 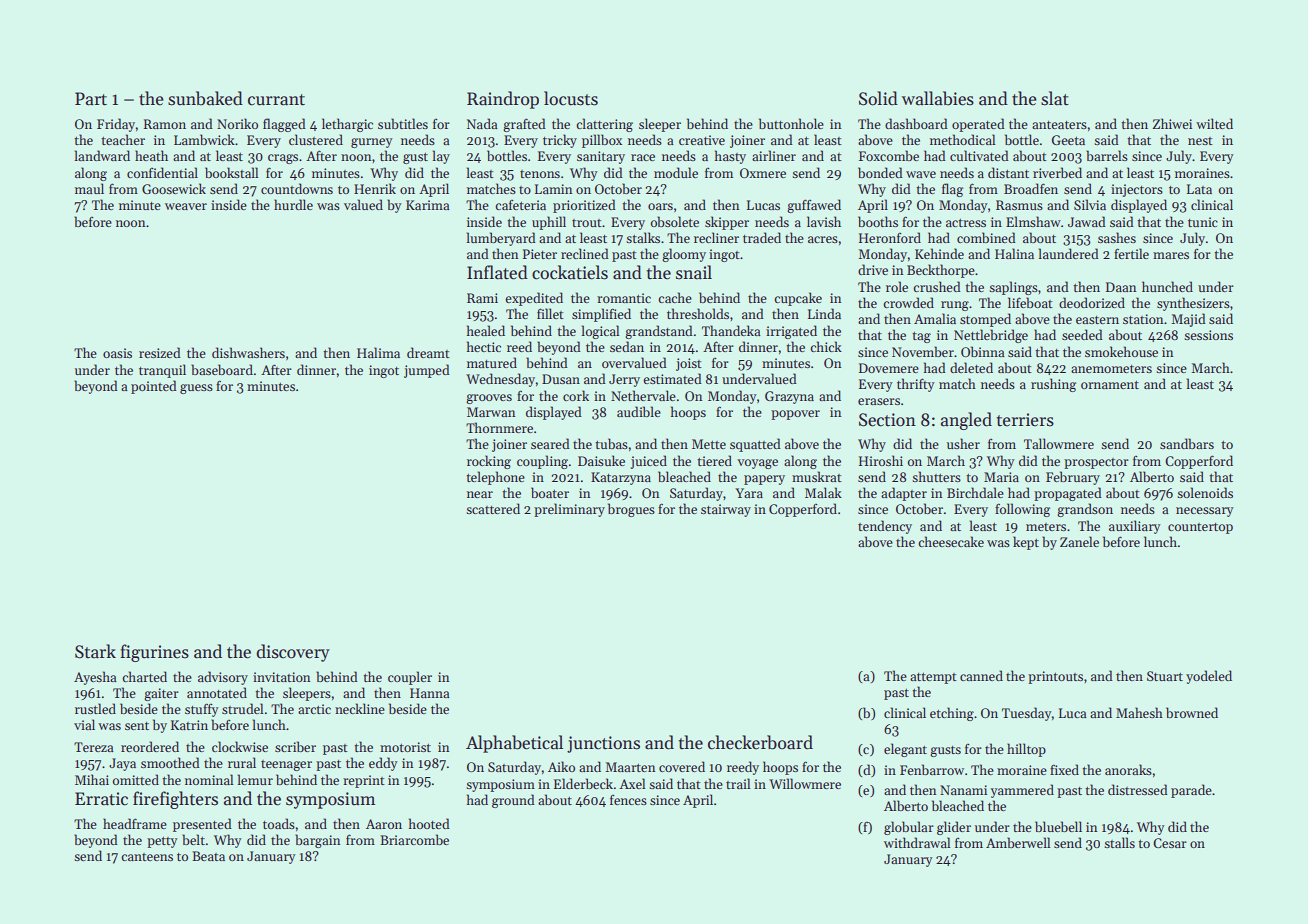 What do you see at coordinates (414, 839) in the page?
I see `Briarcombe` at bounding box center [414, 839].
